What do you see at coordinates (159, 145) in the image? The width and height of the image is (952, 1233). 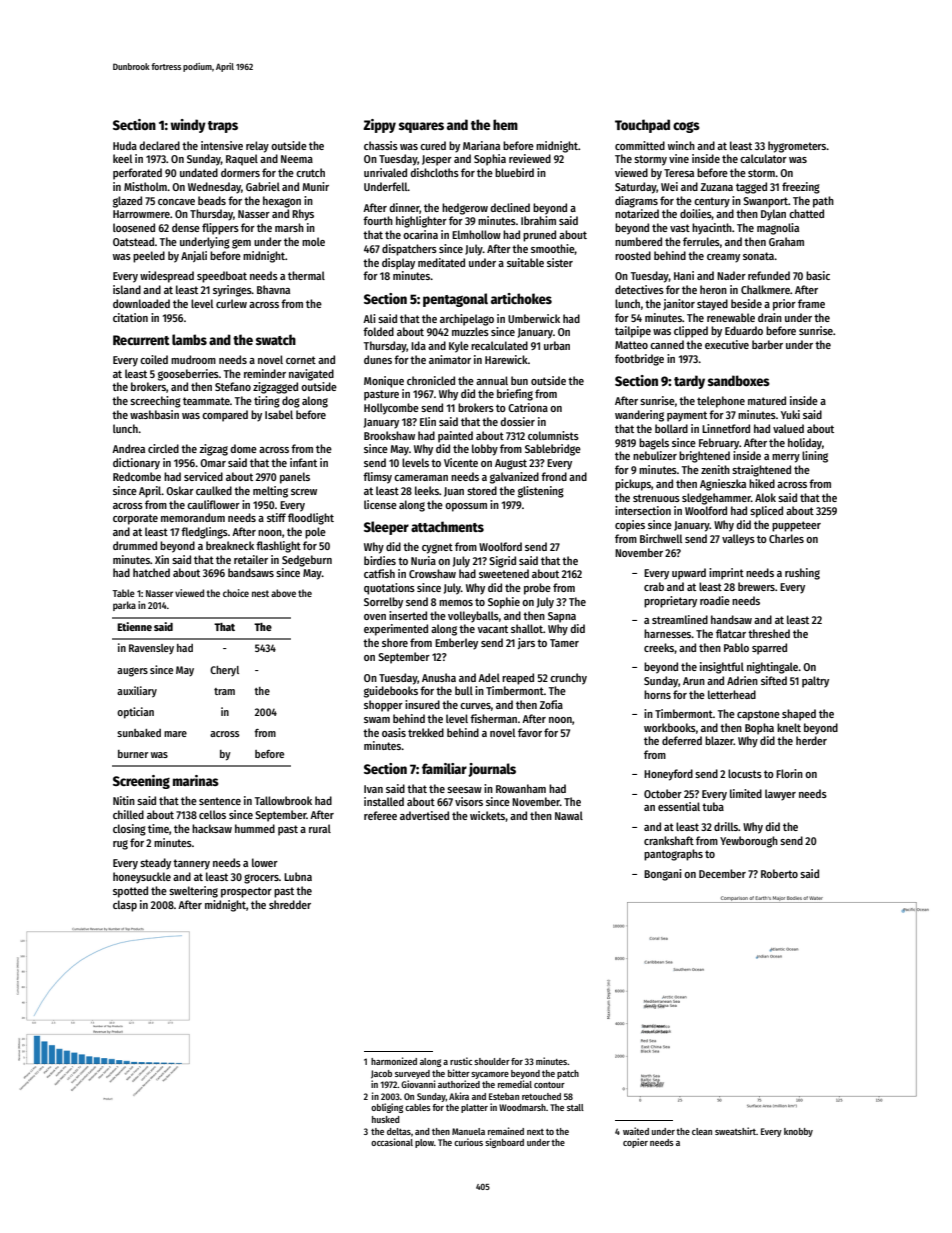 I see `declared` at bounding box center [159, 145].
